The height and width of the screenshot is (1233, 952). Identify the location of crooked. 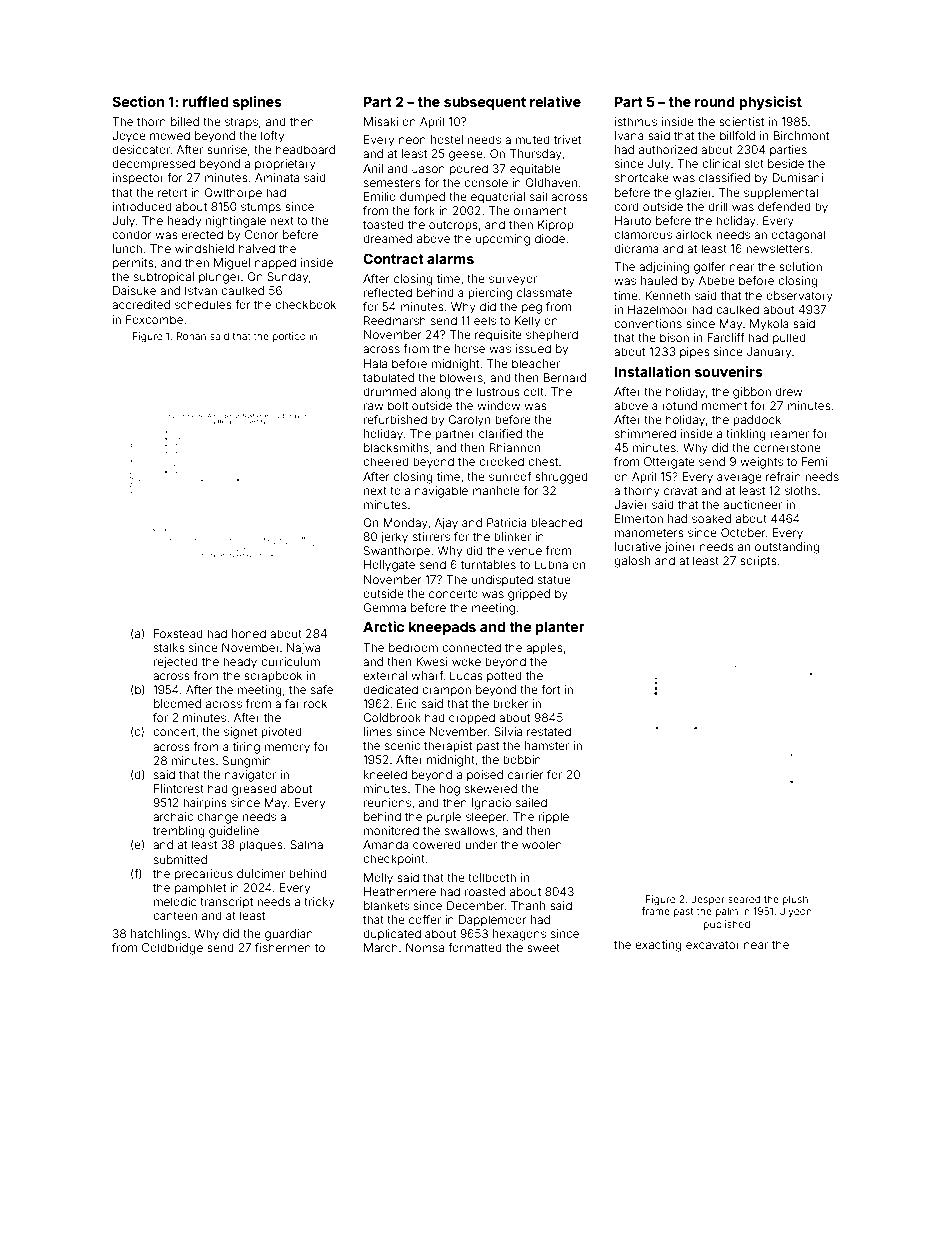
(501, 461).
